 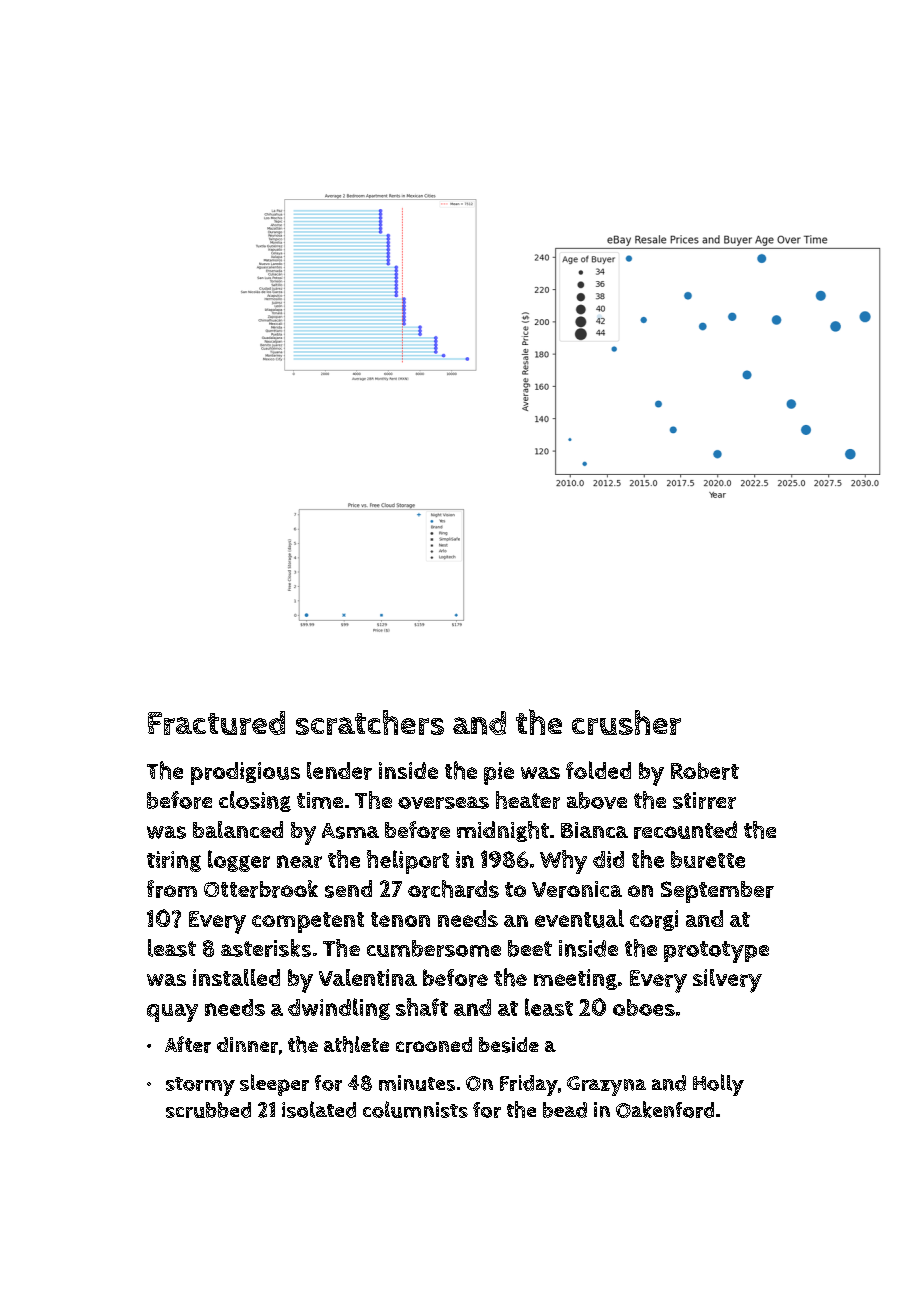 What do you see at coordinates (188, 1044) in the page?
I see `After` at bounding box center [188, 1044].
